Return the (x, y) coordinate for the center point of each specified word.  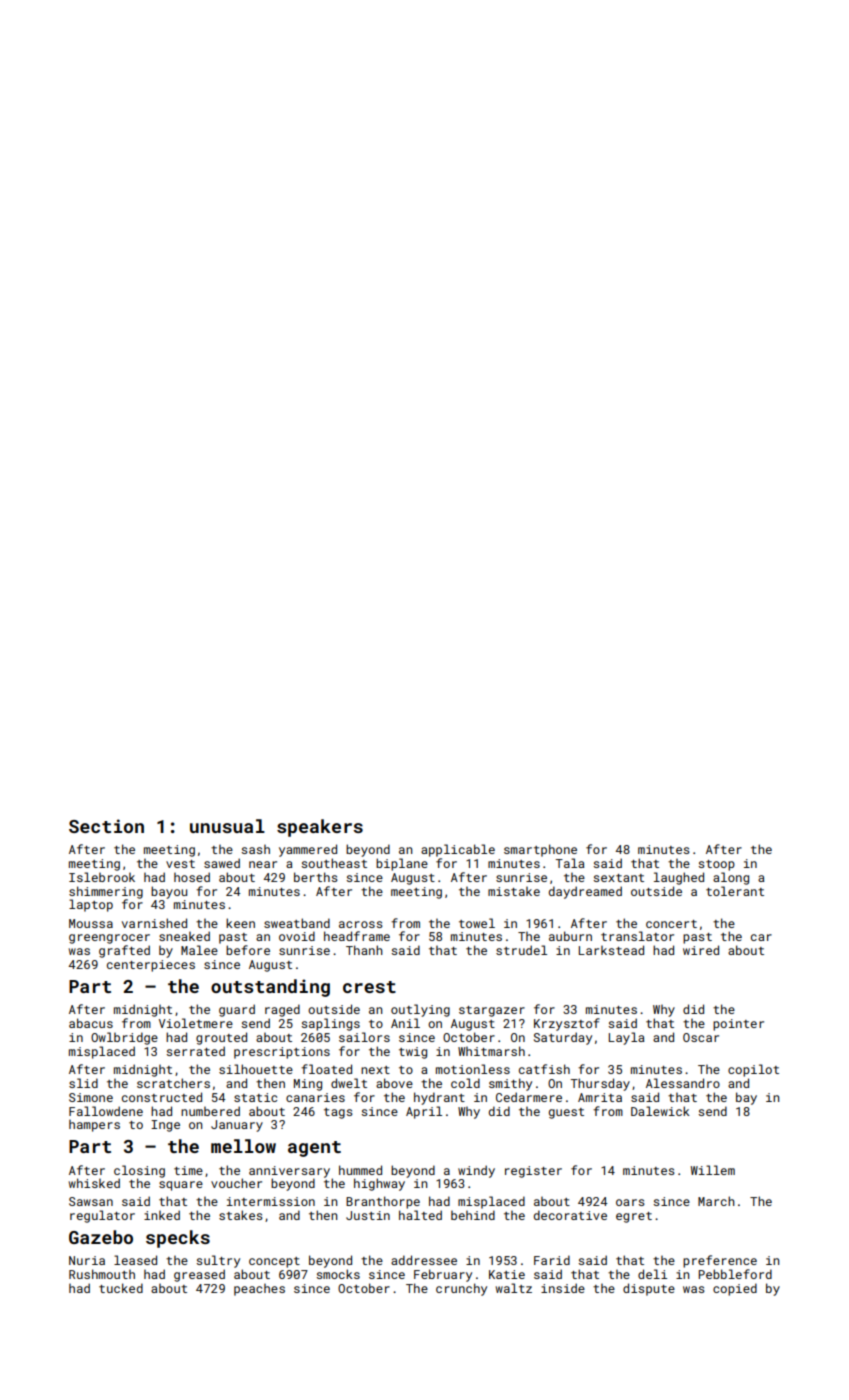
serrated (196, 1051)
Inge (165, 1126)
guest (566, 1113)
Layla (626, 1038)
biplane (402, 864)
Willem (713, 1170)
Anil (405, 1023)
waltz (514, 1288)
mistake (514, 891)
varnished (154, 923)
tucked (121, 1288)
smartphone (540, 850)
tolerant (735, 891)
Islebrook (102, 877)
